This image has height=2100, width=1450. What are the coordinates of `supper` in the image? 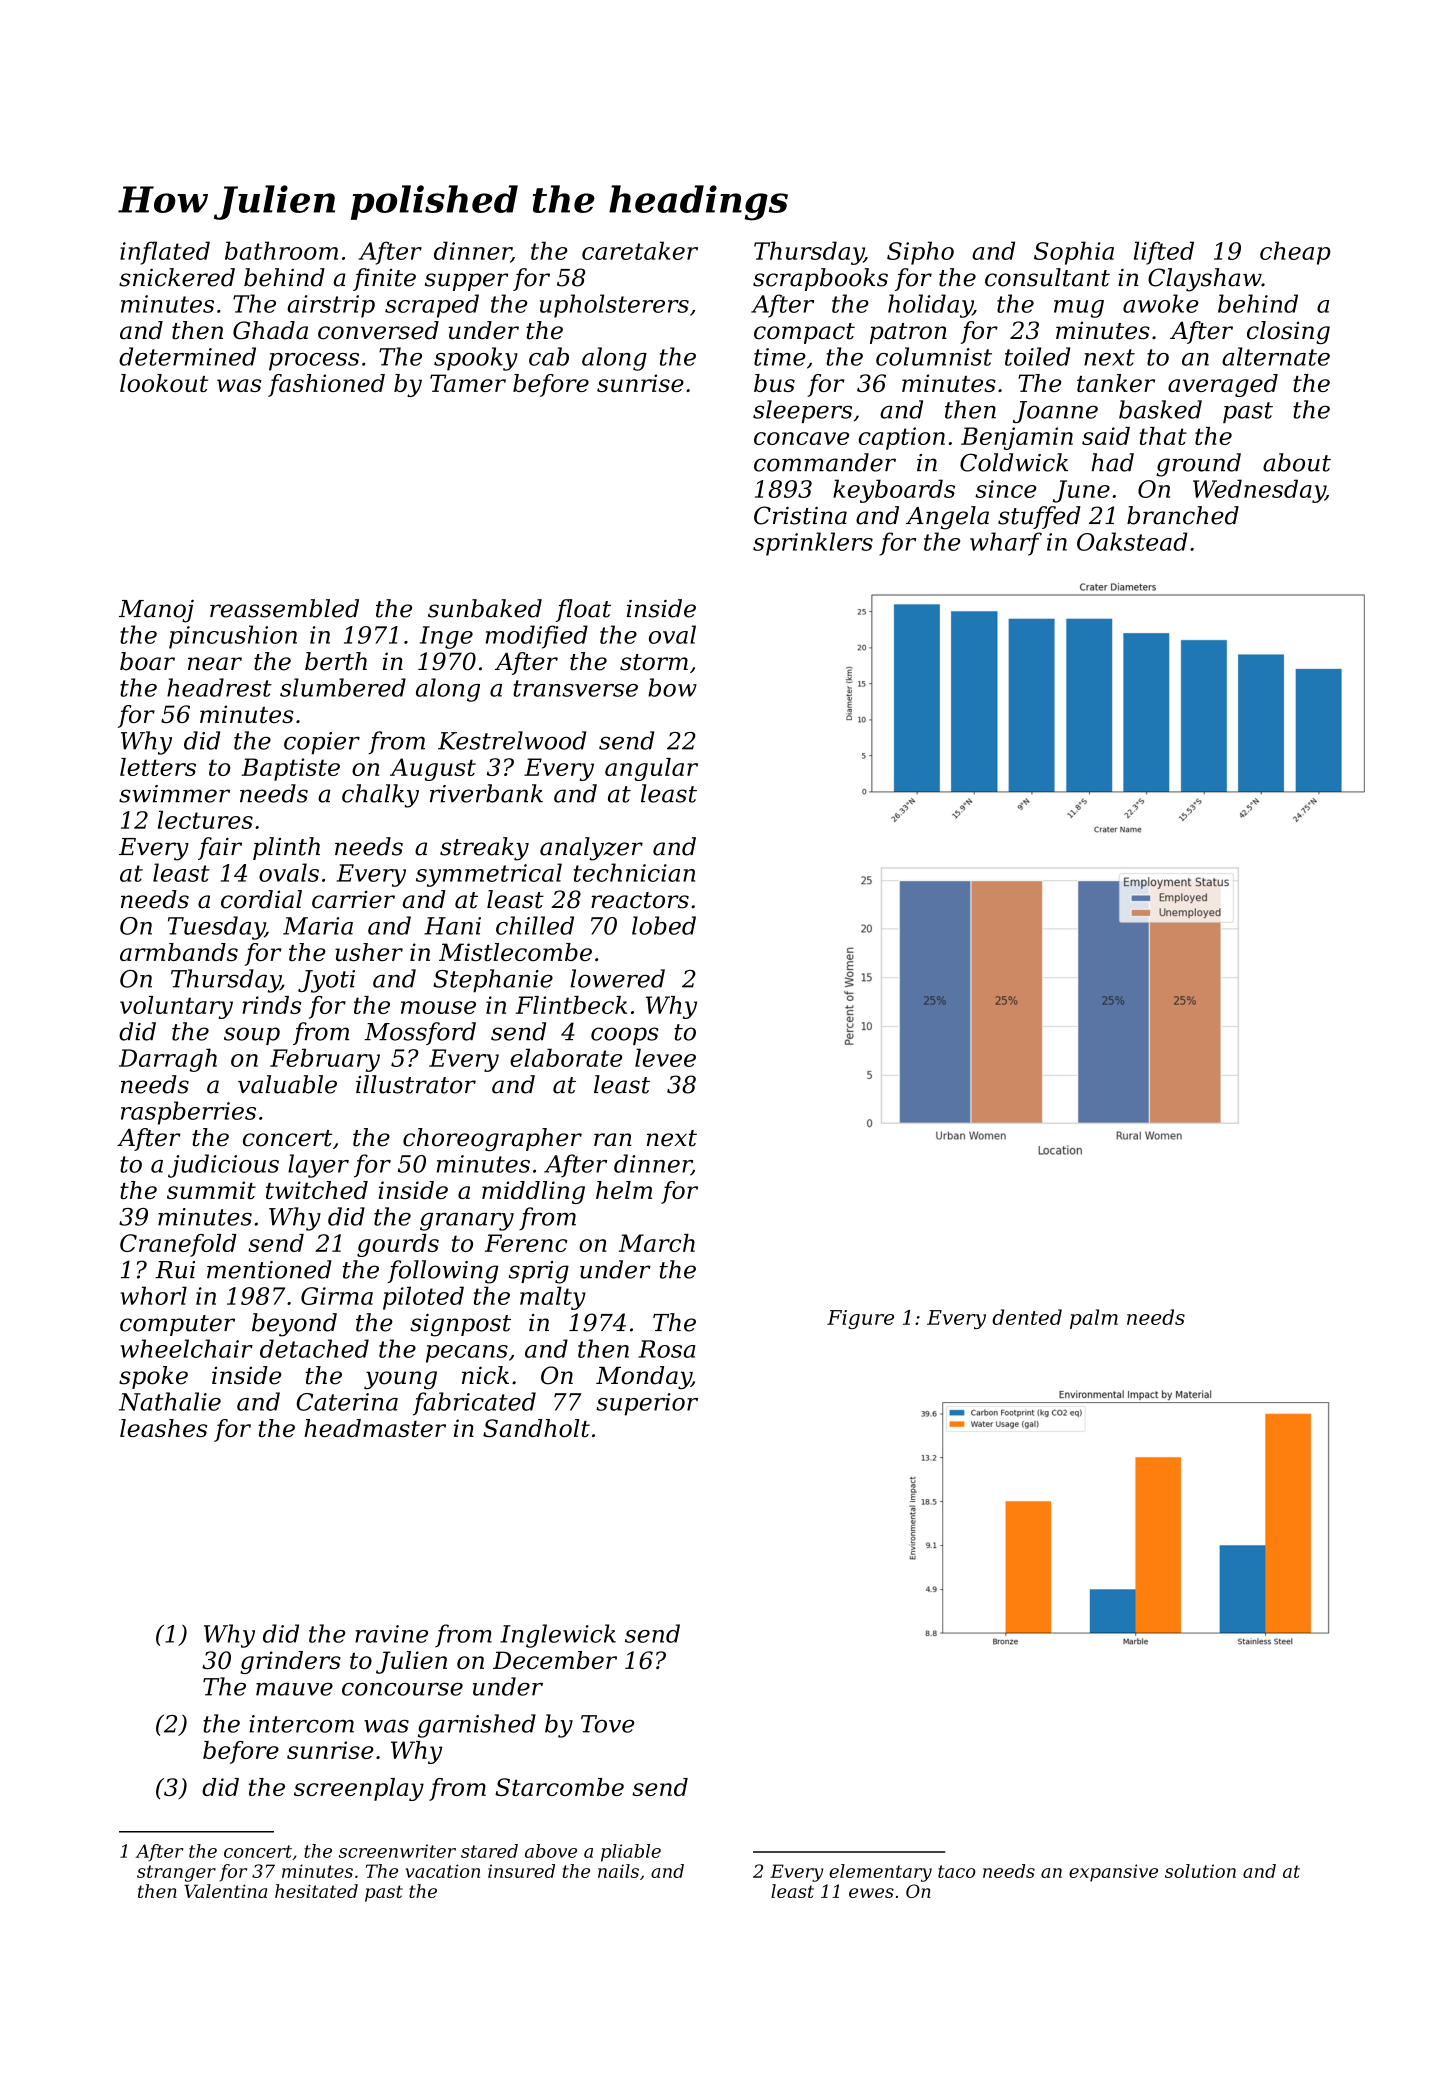 It's located at (466, 282).
